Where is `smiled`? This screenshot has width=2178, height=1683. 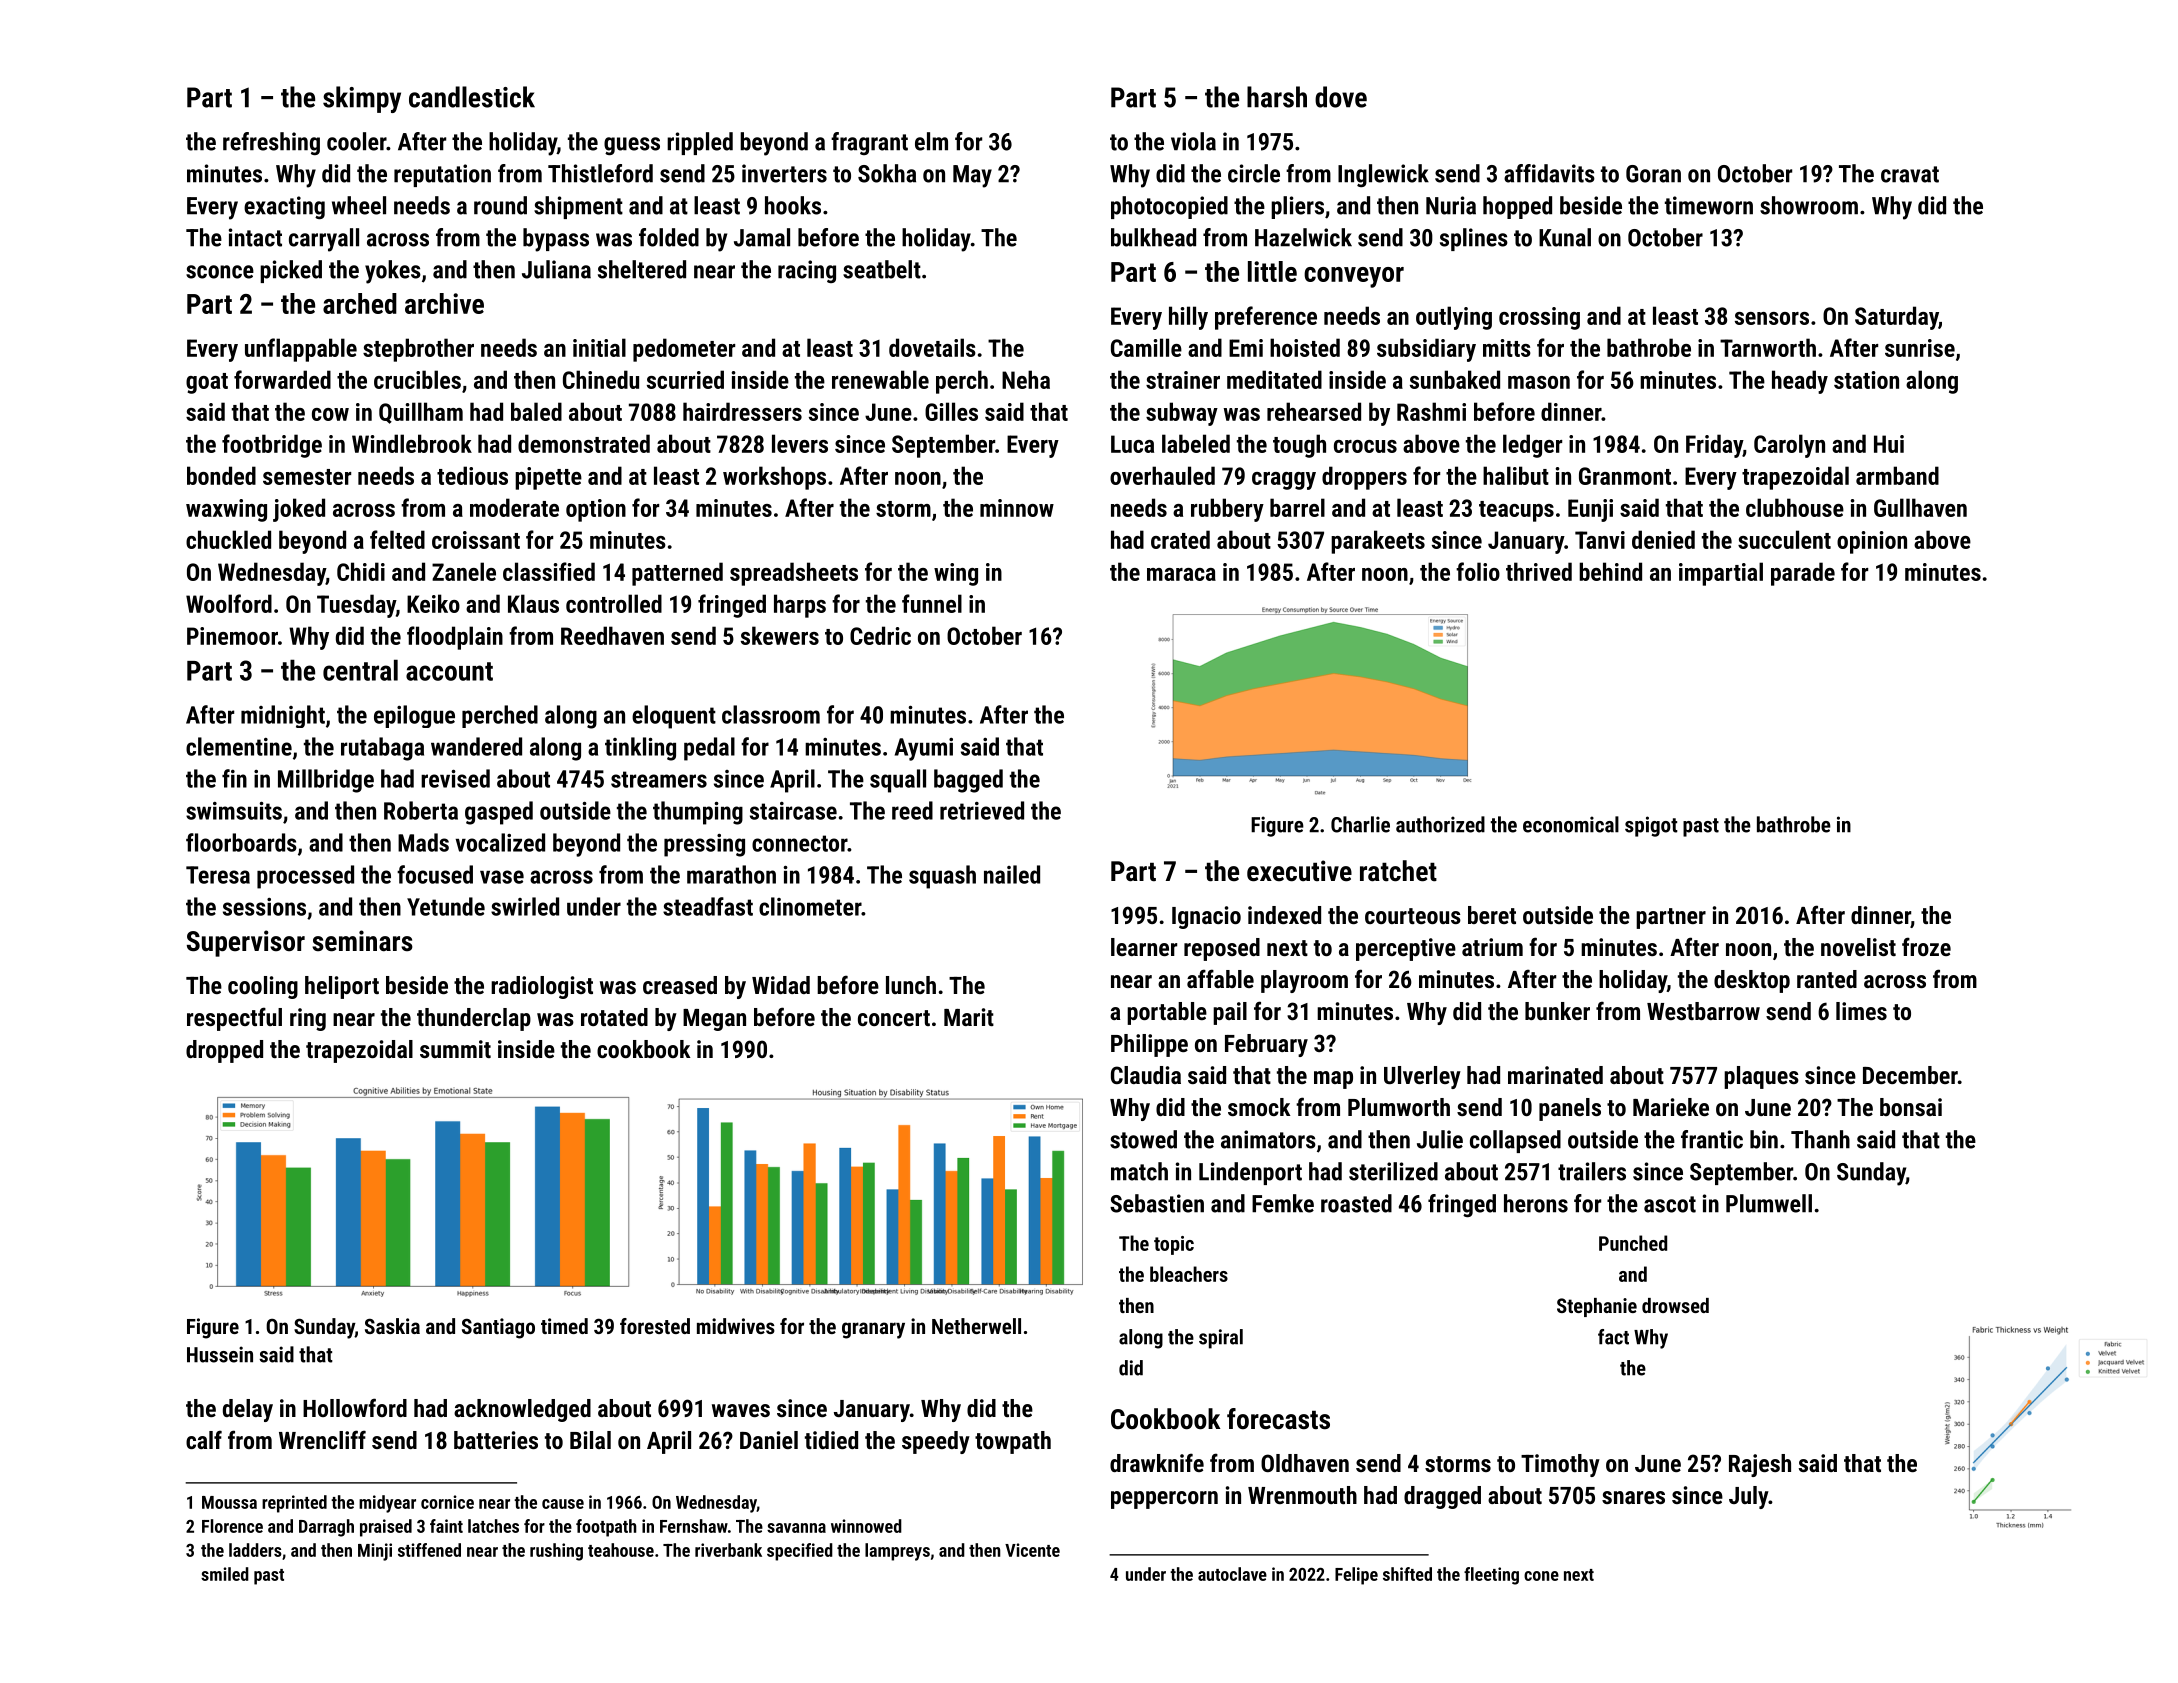
smiled is located at coordinates (225, 1574).
